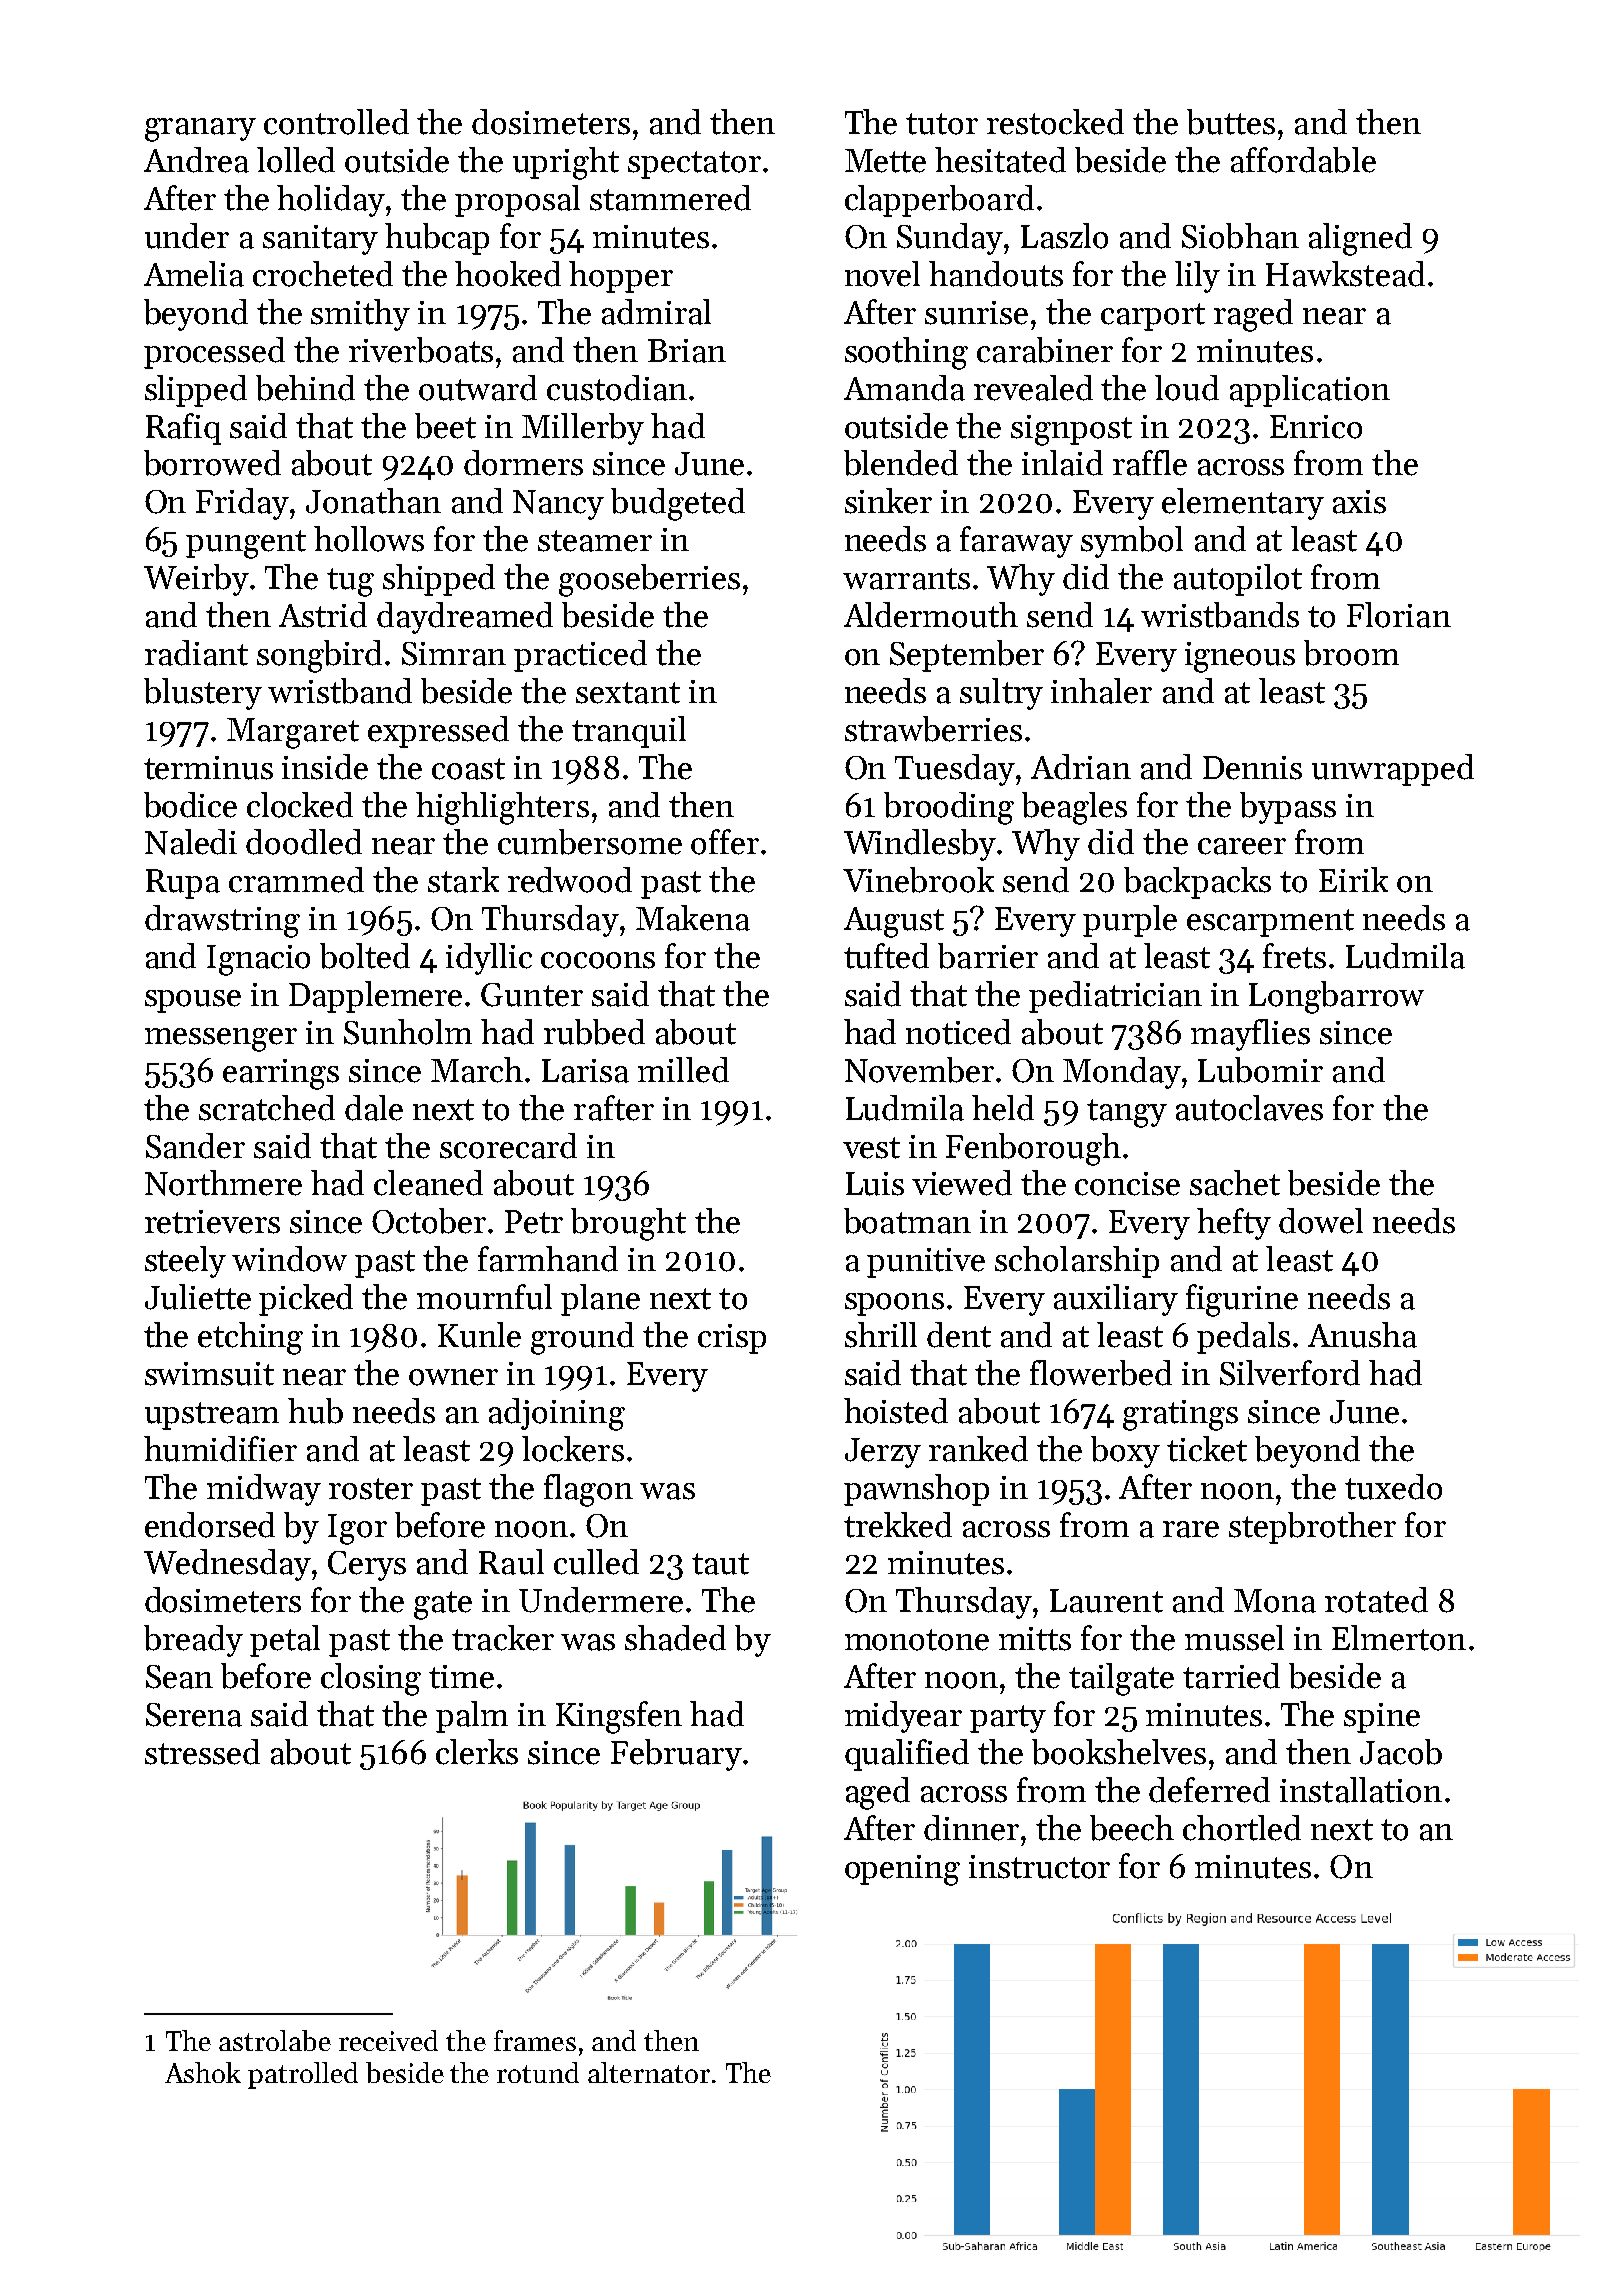 This image has width=1620, height=2292. Describe the element at coordinates (926, 1263) in the image. I see `punitive` at that location.
